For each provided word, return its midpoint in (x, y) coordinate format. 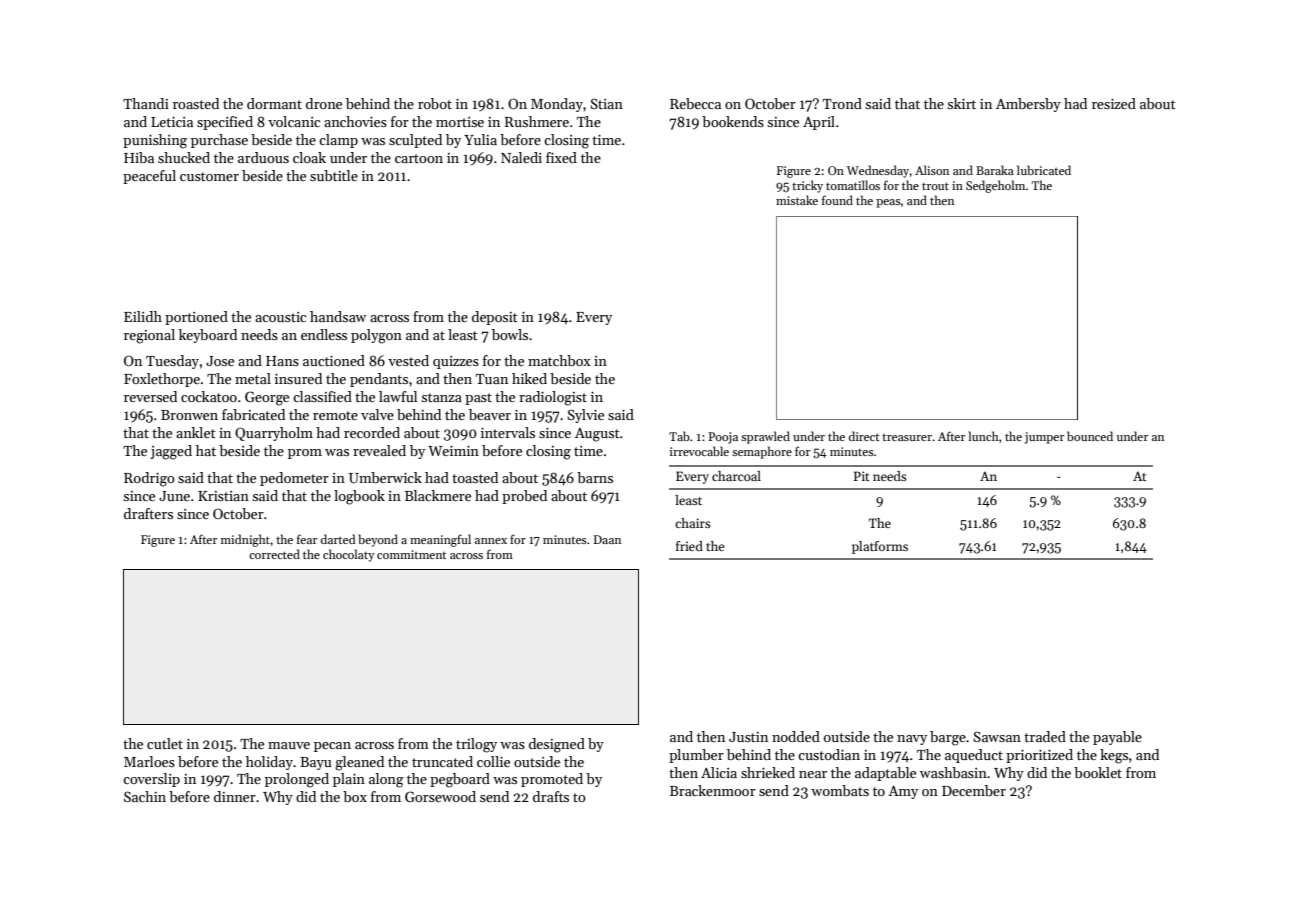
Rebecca (695, 103)
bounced (1090, 436)
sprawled (765, 437)
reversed (150, 396)
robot (435, 103)
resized (1114, 103)
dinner (235, 796)
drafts (551, 796)
